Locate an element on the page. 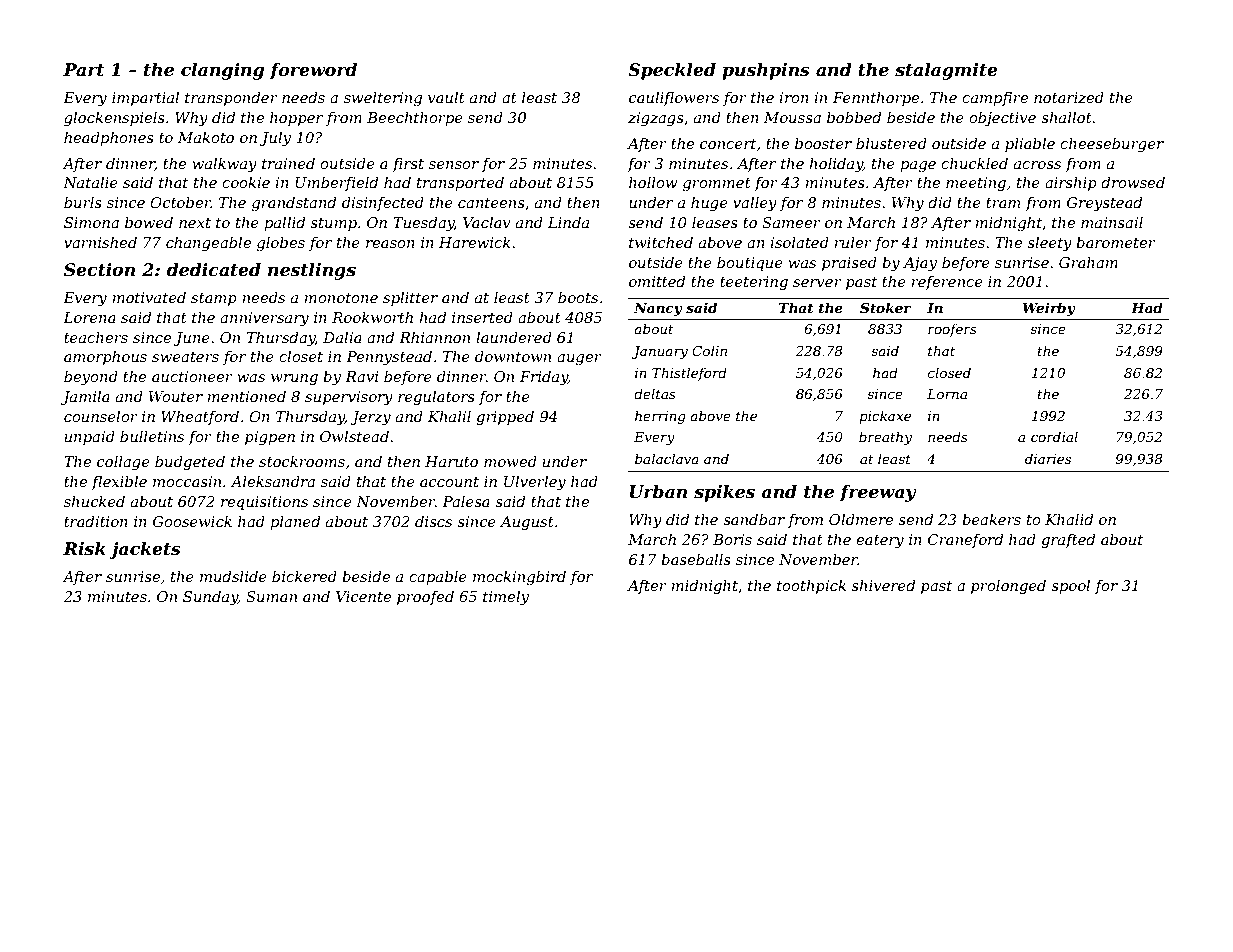 This image has width=1233, height=952. boots is located at coordinates (578, 297).
